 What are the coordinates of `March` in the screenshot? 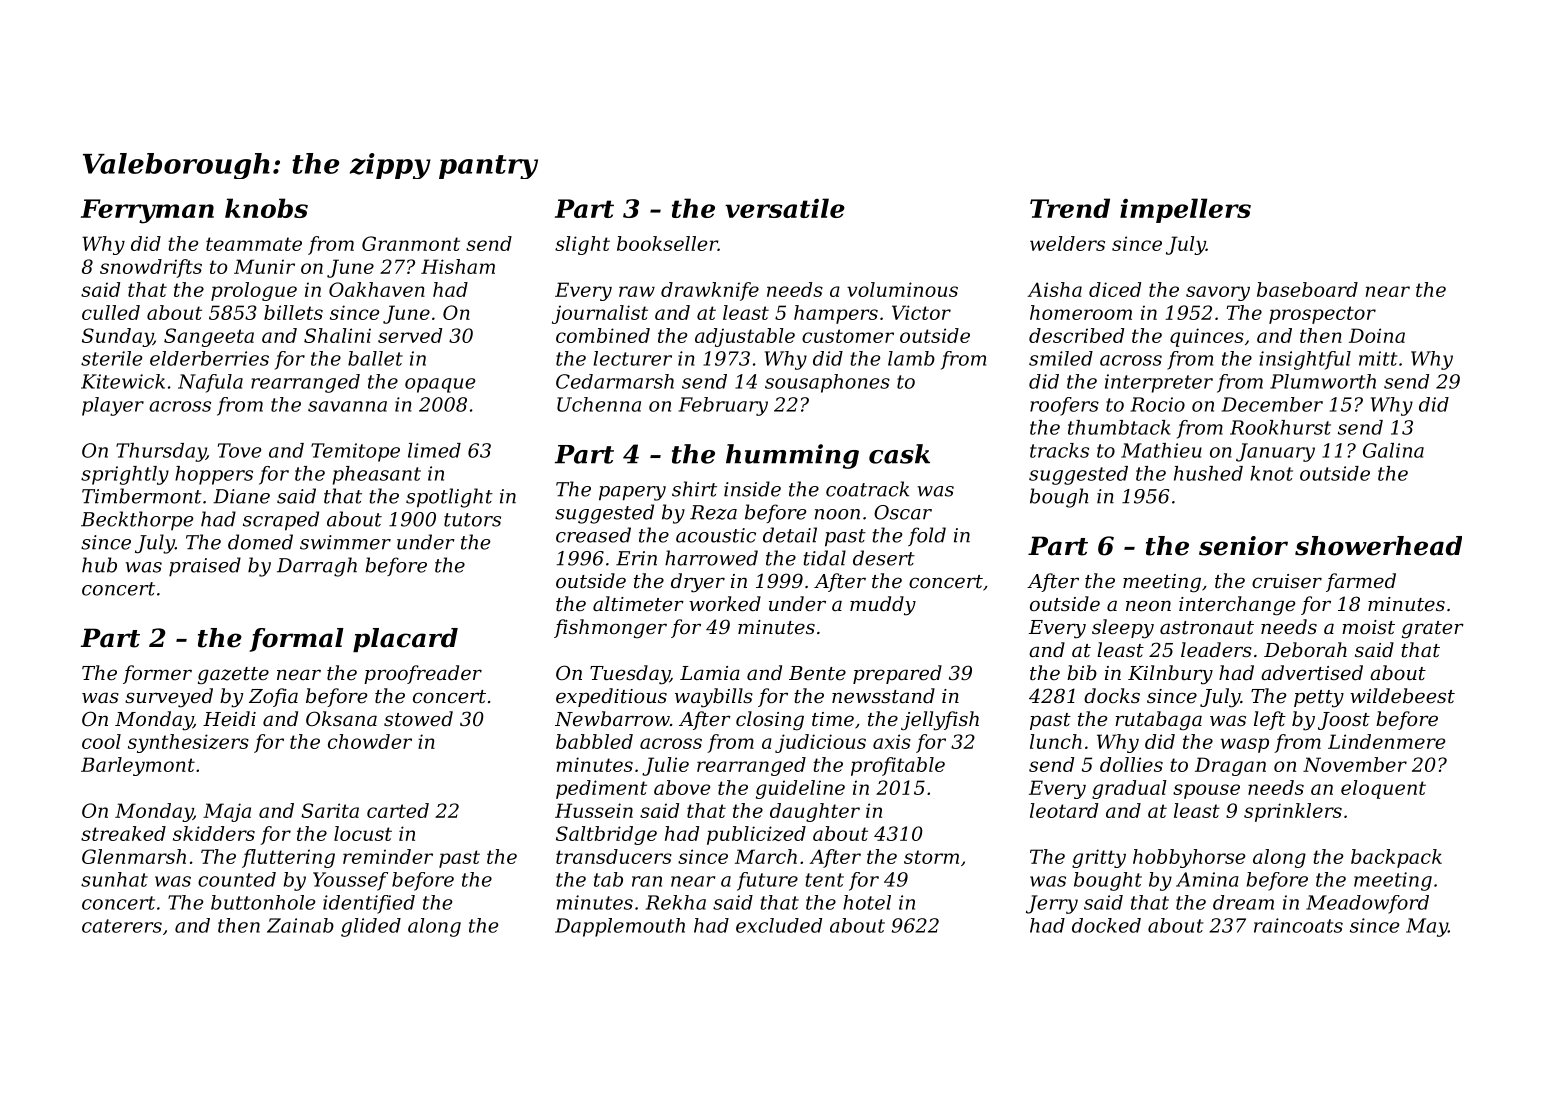 It's located at (766, 856).
